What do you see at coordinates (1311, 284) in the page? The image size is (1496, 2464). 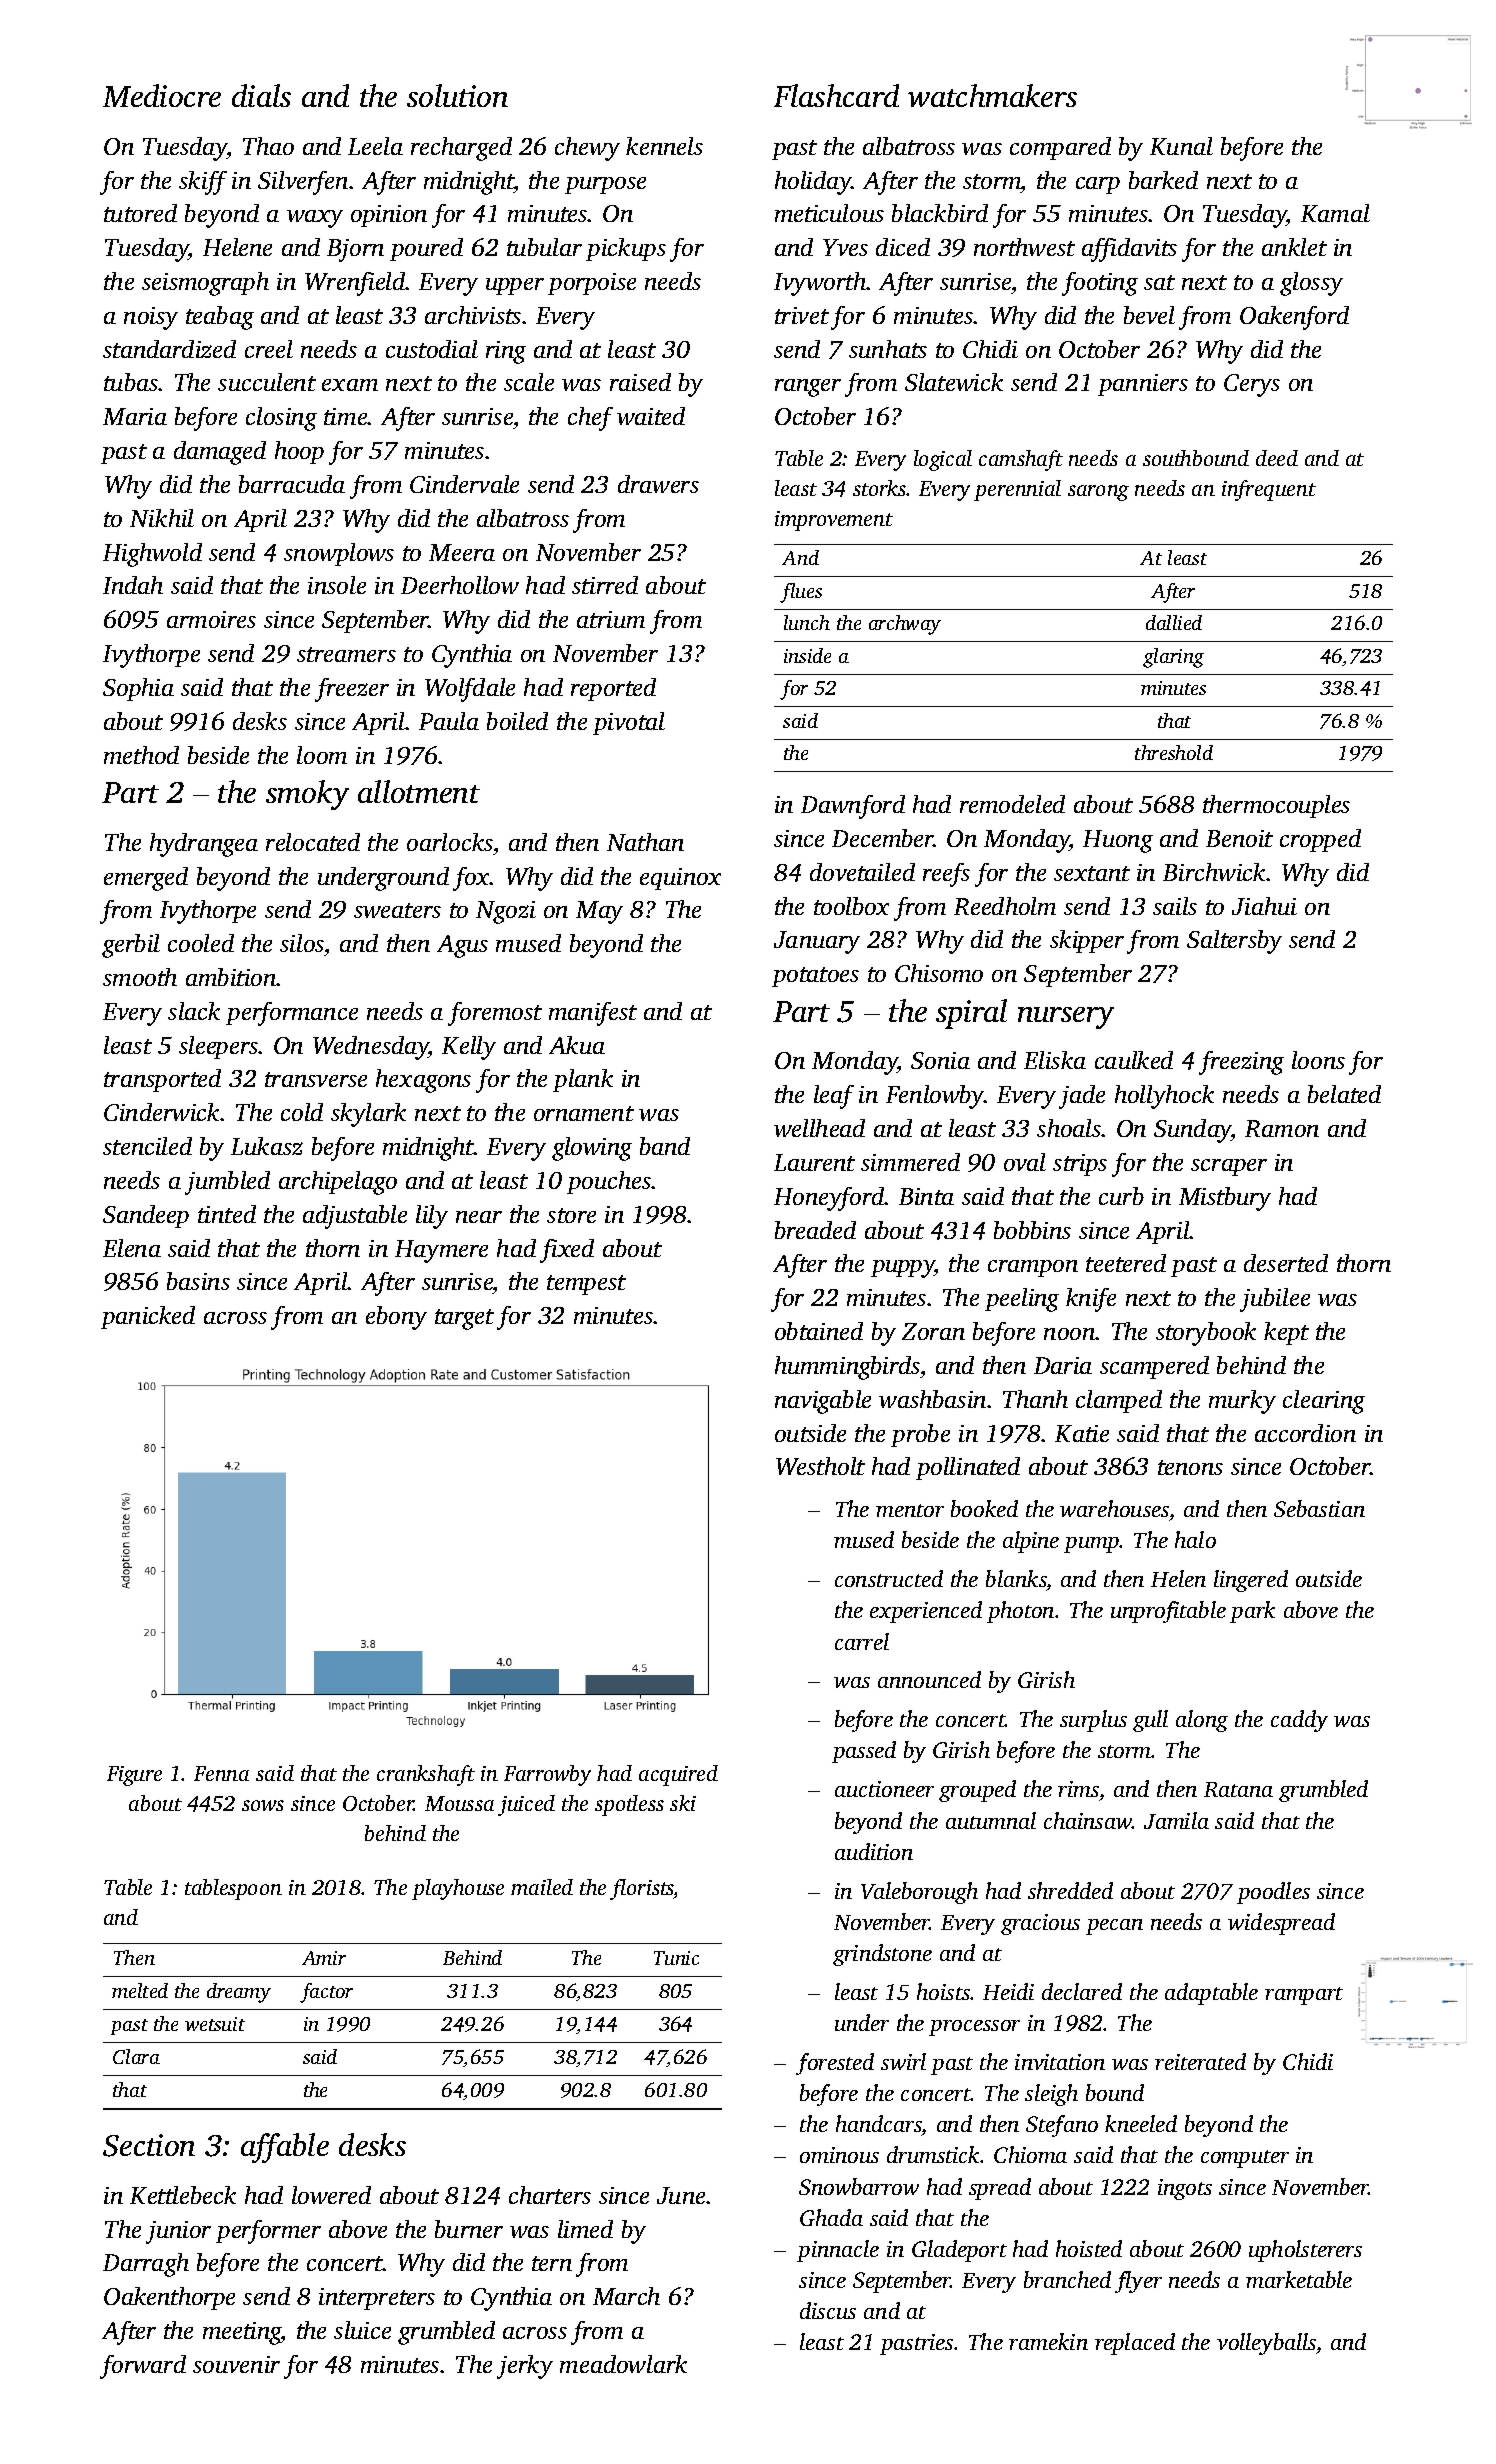 I see `glossy` at bounding box center [1311, 284].
